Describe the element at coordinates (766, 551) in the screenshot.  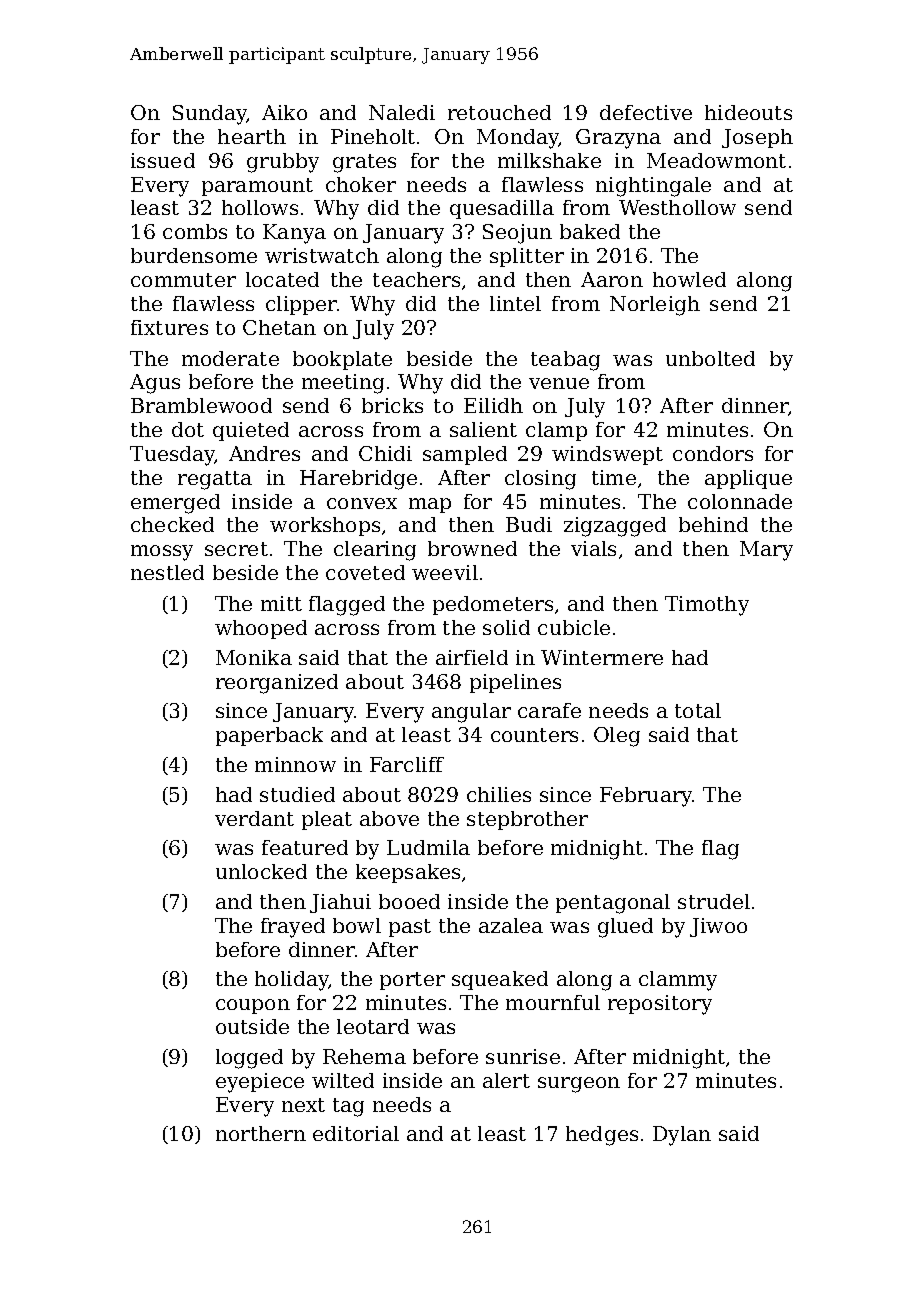
I see `Mary` at that location.
